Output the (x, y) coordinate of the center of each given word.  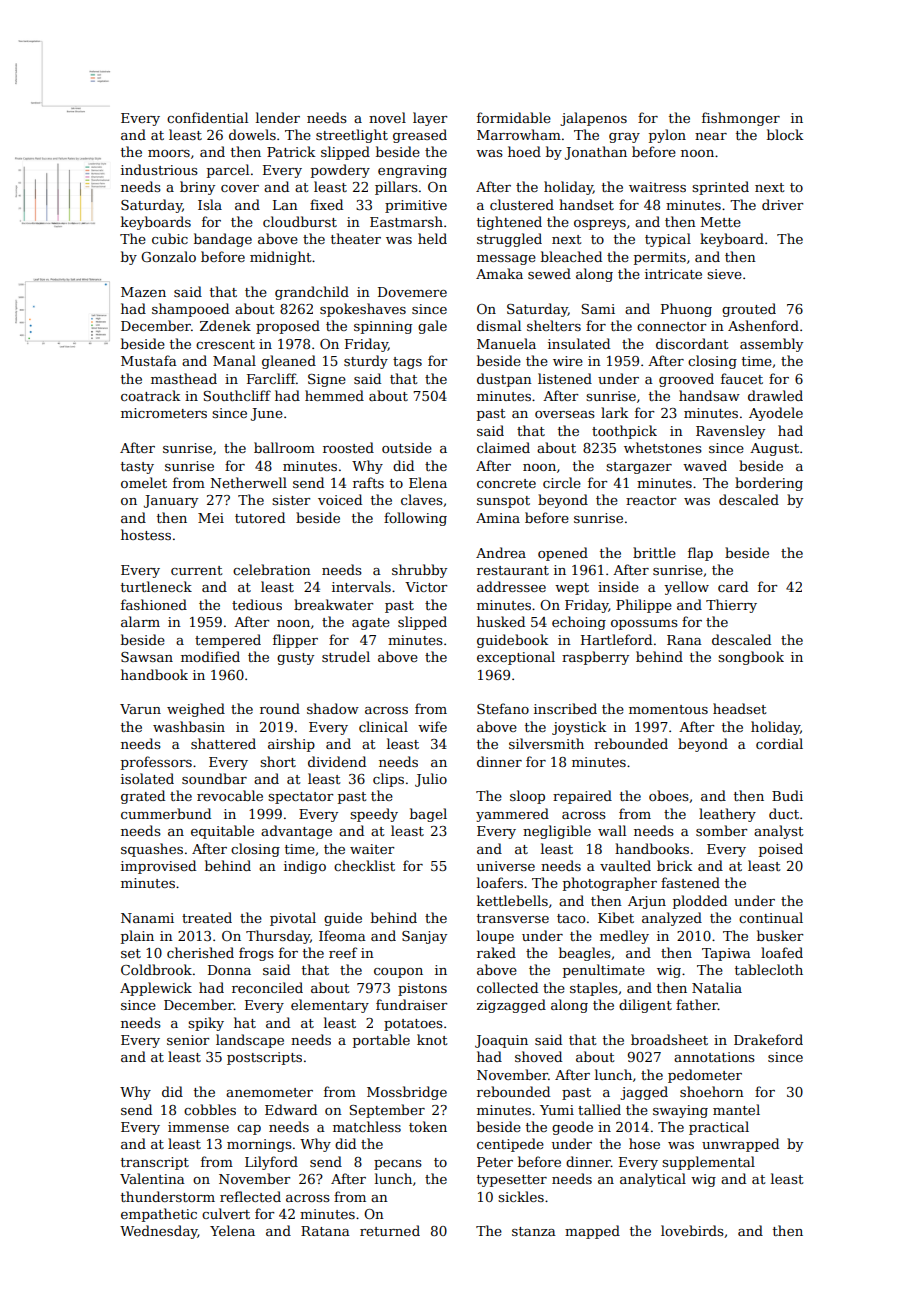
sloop (527, 797)
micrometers (164, 413)
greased (420, 136)
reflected (250, 1196)
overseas (565, 414)
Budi (787, 795)
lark (614, 412)
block (785, 134)
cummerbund (166, 813)
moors (169, 153)
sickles (521, 1196)
